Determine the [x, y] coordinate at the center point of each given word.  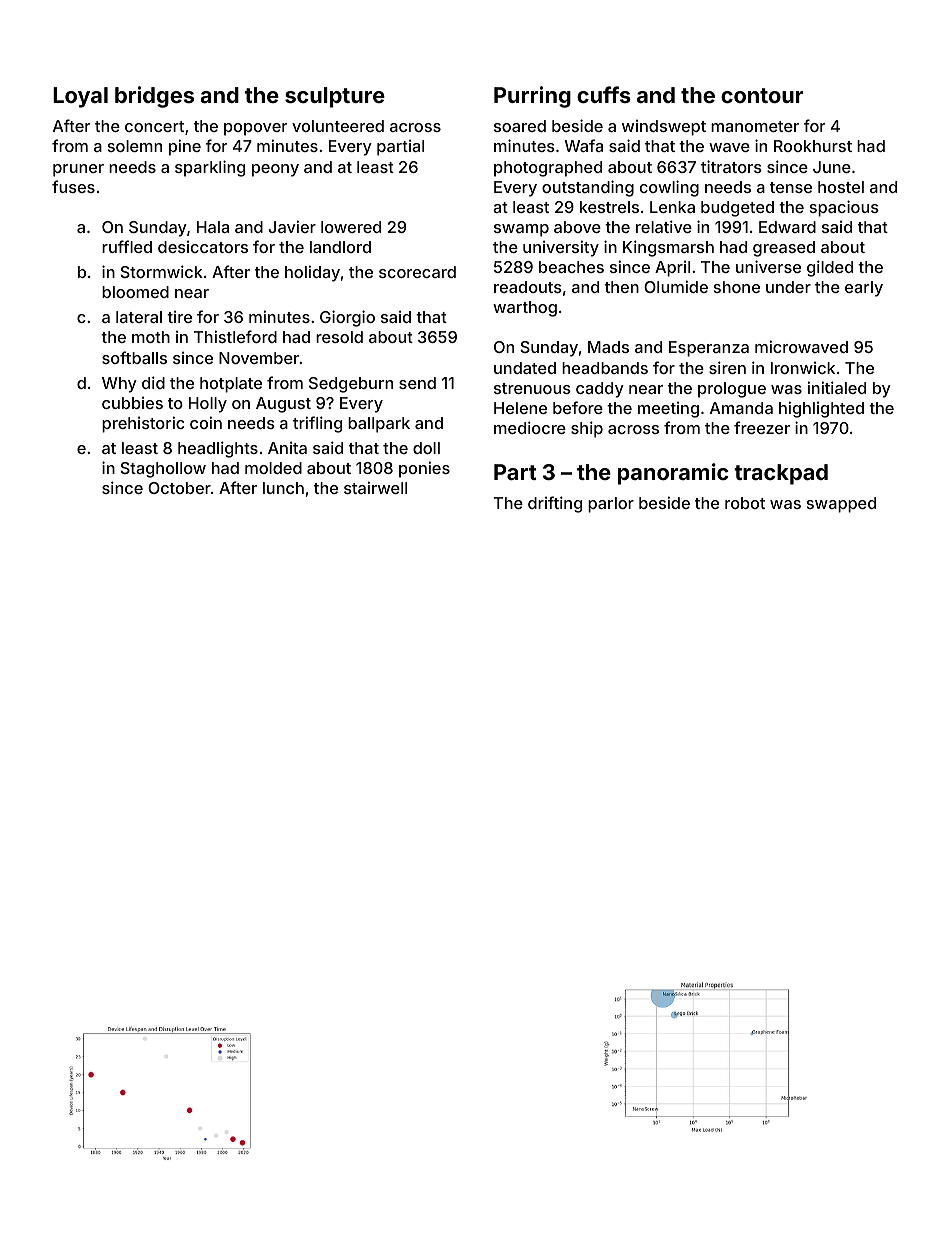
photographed [548, 169]
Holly [208, 405]
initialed [837, 387]
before [578, 407]
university [561, 248]
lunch [283, 488]
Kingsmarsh [668, 248]
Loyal [80, 97]
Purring [532, 97]
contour [762, 95]
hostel [841, 187]
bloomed [135, 292]
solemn [135, 146]
